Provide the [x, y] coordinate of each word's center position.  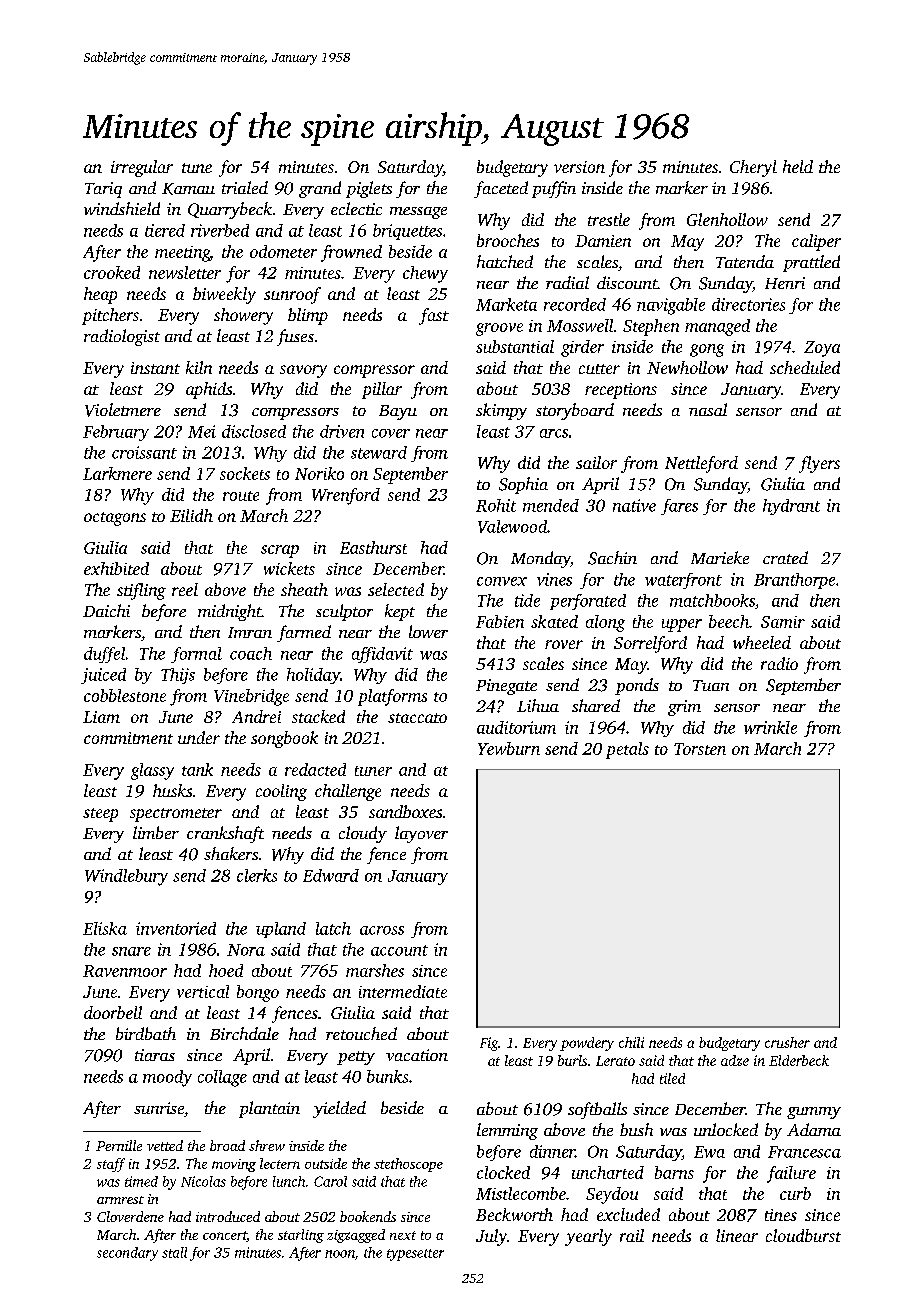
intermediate [403, 991]
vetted [165, 1145]
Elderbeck [799, 1060]
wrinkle [770, 727]
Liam [101, 717]
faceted [501, 189]
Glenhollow [727, 219]
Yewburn [509, 748]
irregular [142, 168]
